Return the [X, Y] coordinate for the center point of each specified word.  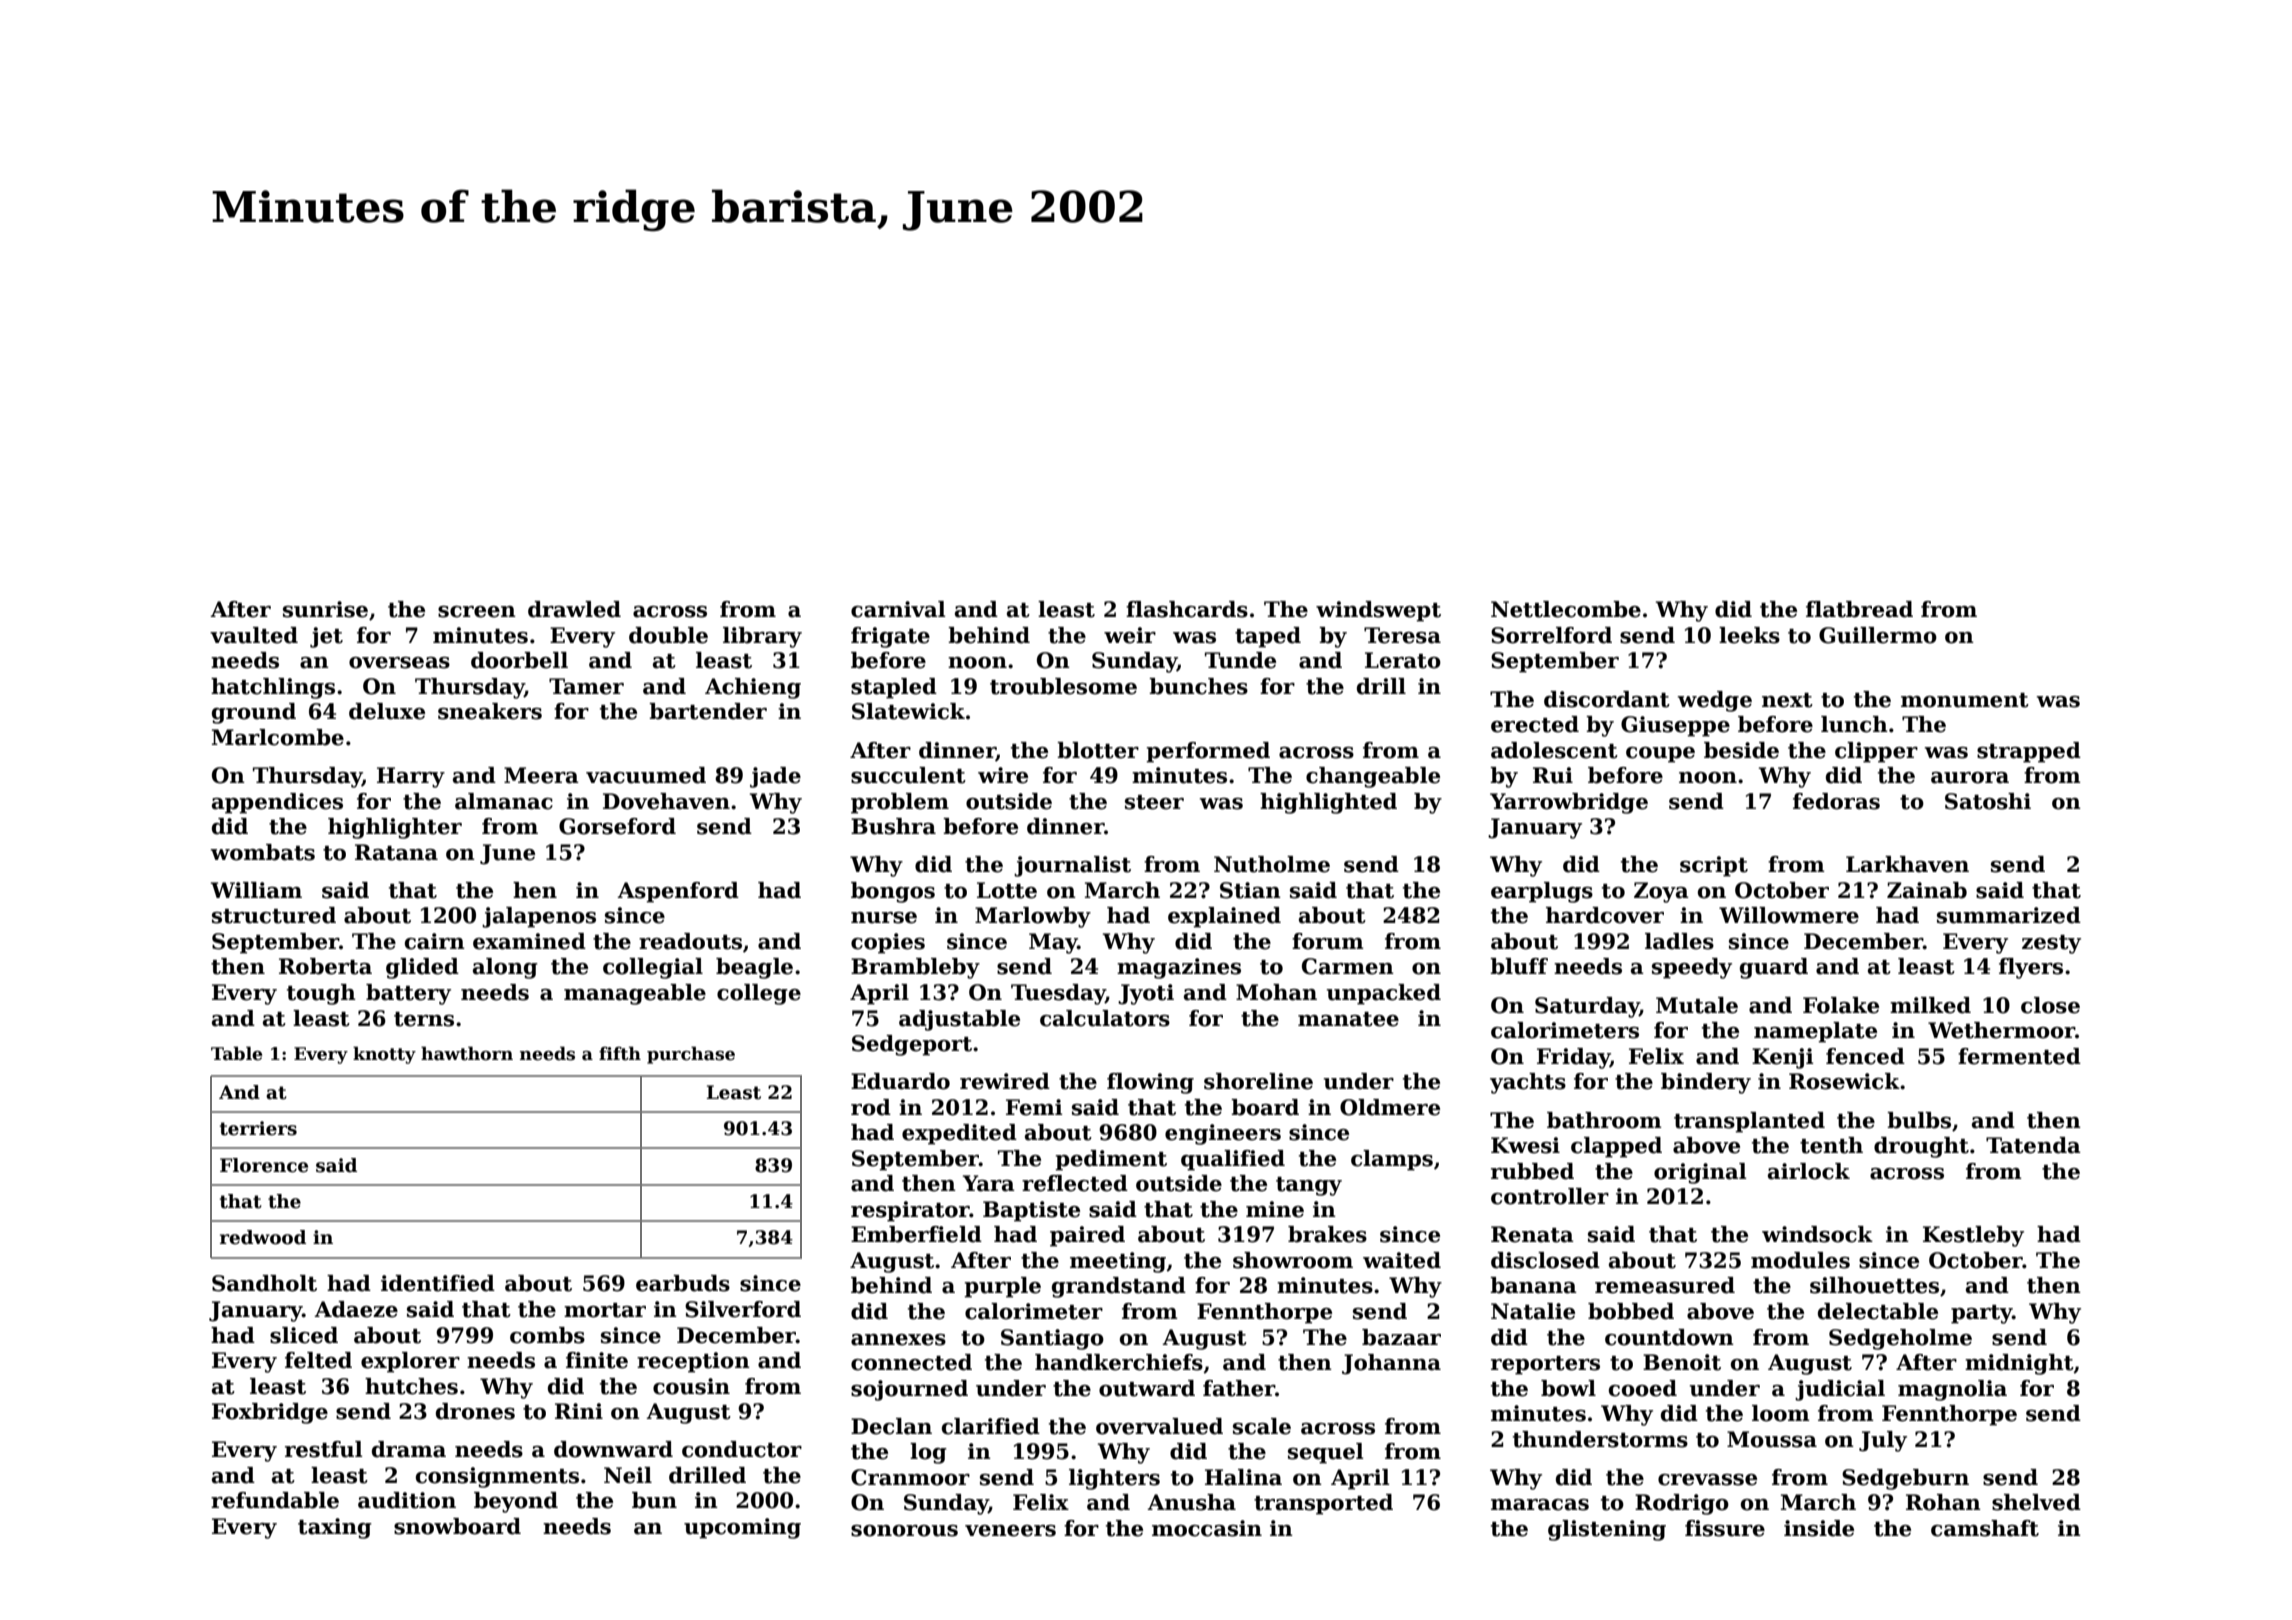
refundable [275, 1500]
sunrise [325, 609]
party [1981, 1314]
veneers [1010, 1531]
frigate [890, 637]
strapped [2029, 752]
